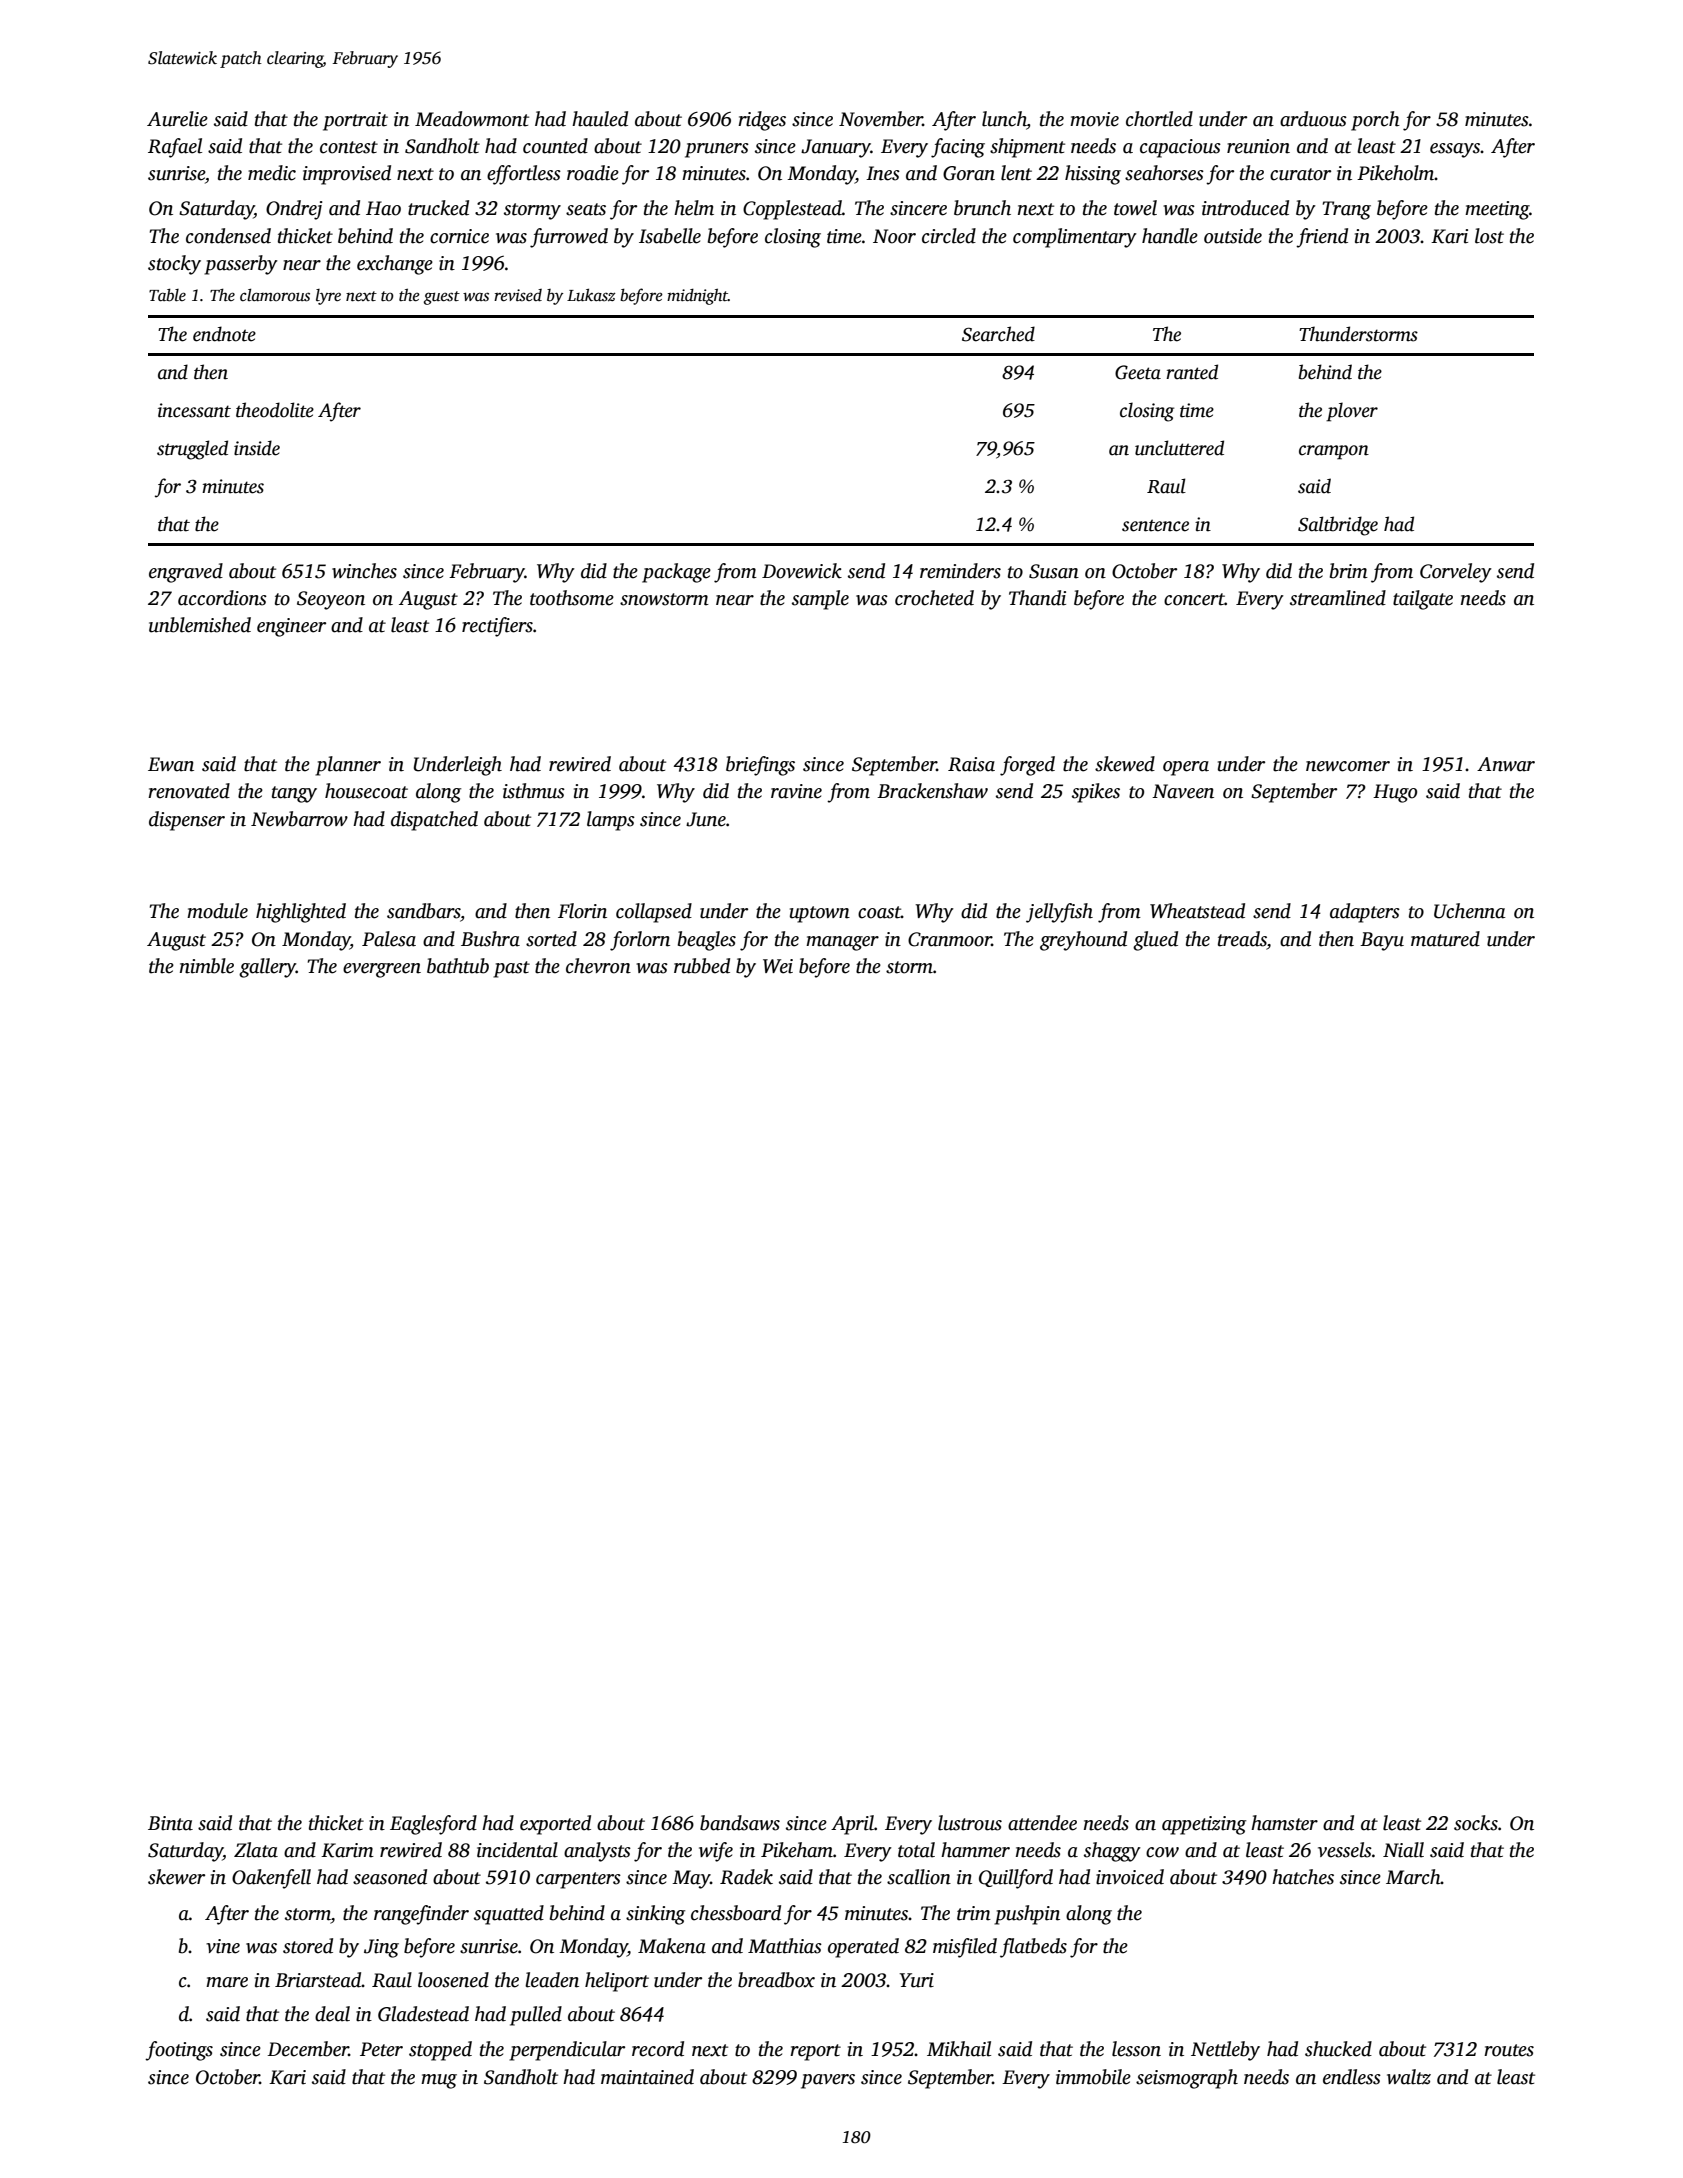 This screenshot has width=1683, height=2178. I want to click on planner, so click(348, 766).
